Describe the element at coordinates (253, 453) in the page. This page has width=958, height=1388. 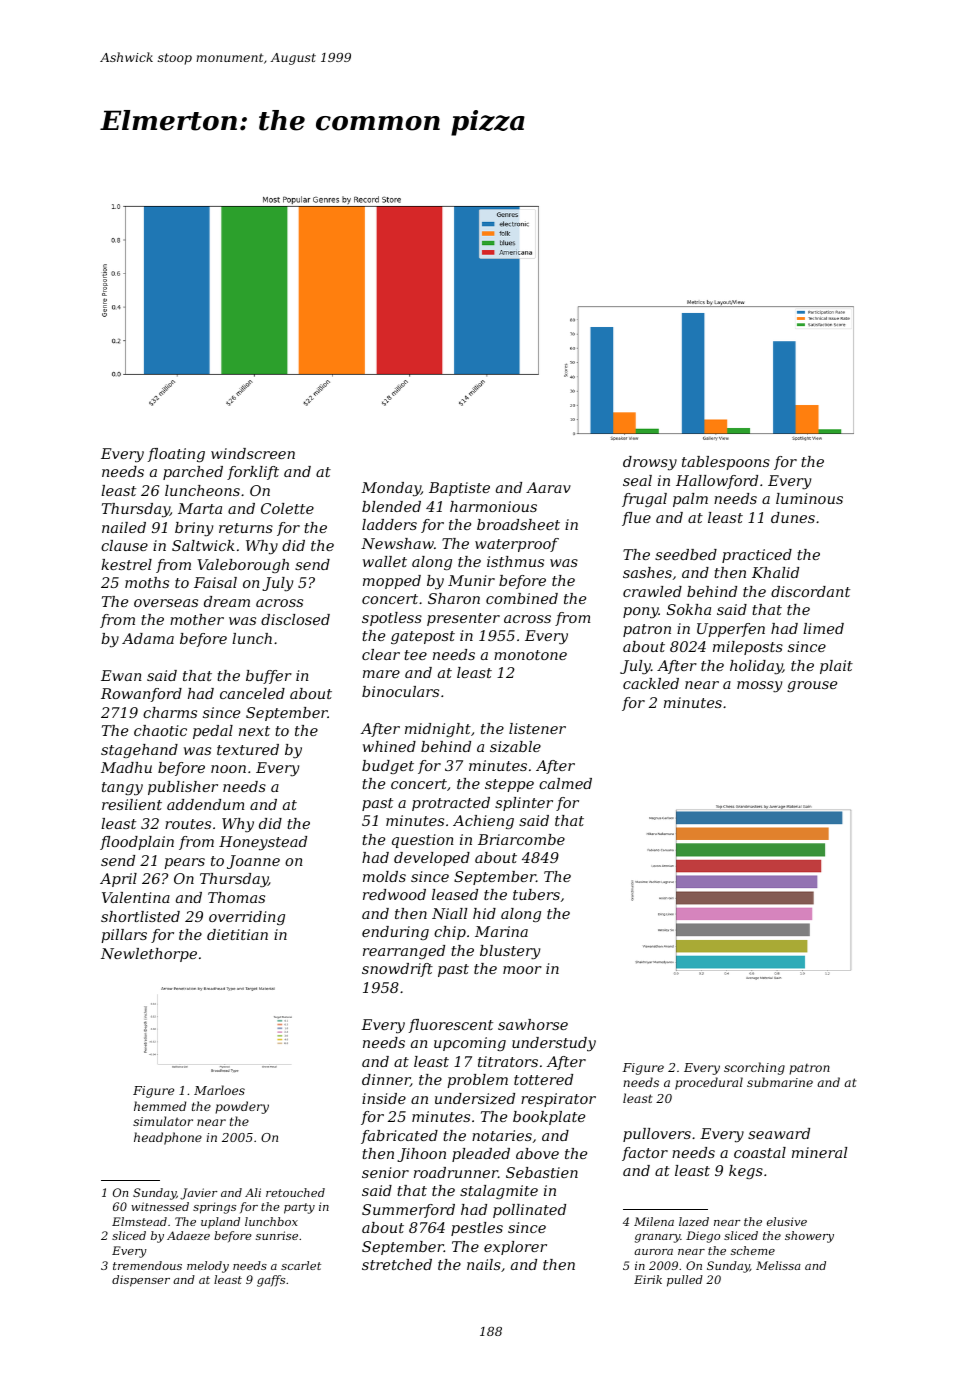
I see `windscreen` at that location.
